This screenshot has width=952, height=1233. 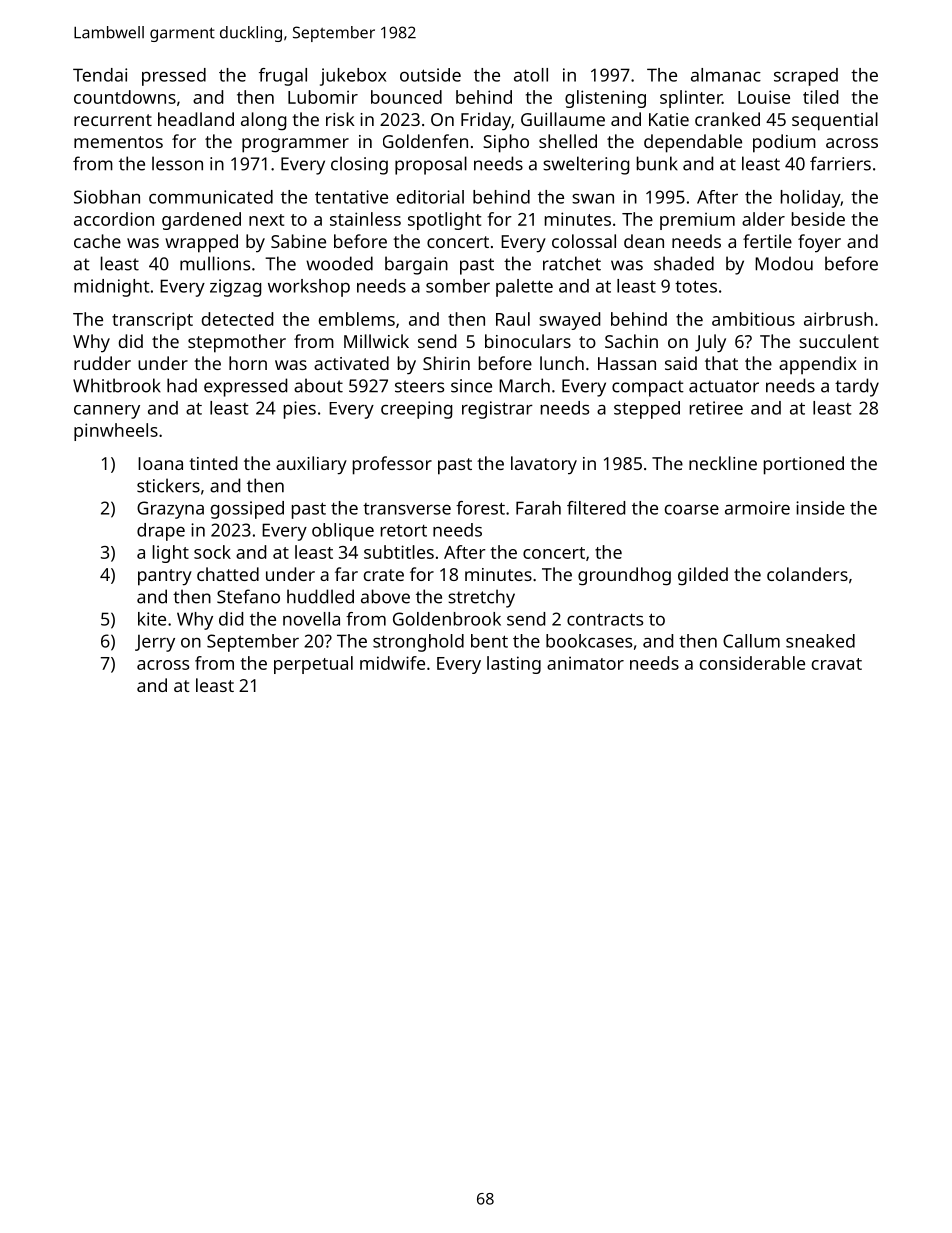 I want to click on Farah, so click(x=538, y=508).
